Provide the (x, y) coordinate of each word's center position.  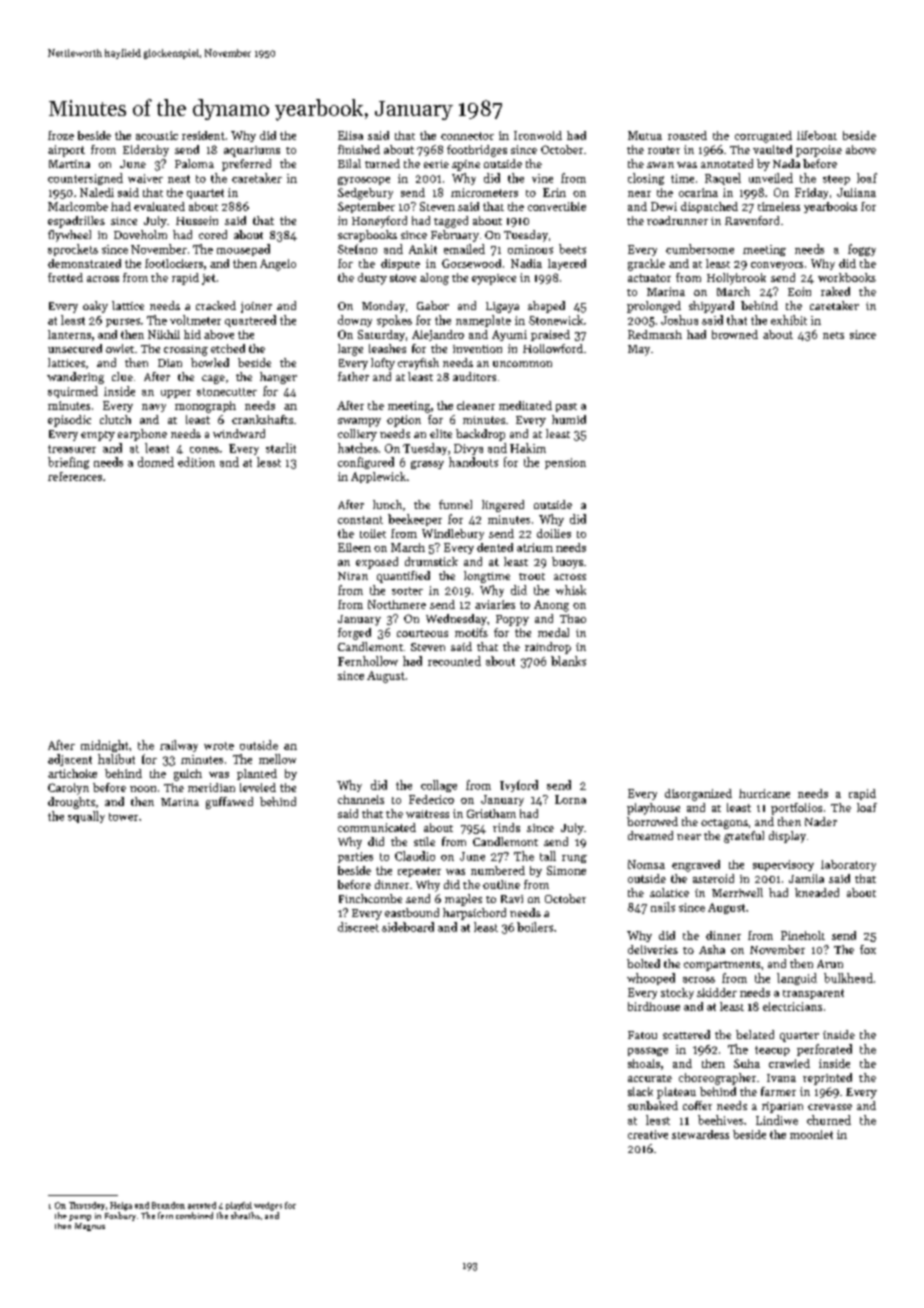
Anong (551, 606)
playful (239, 1206)
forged (354, 634)
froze (61, 135)
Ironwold (538, 135)
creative (648, 1134)
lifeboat (817, 135)
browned (735, 334)
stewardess (700, 1134)
